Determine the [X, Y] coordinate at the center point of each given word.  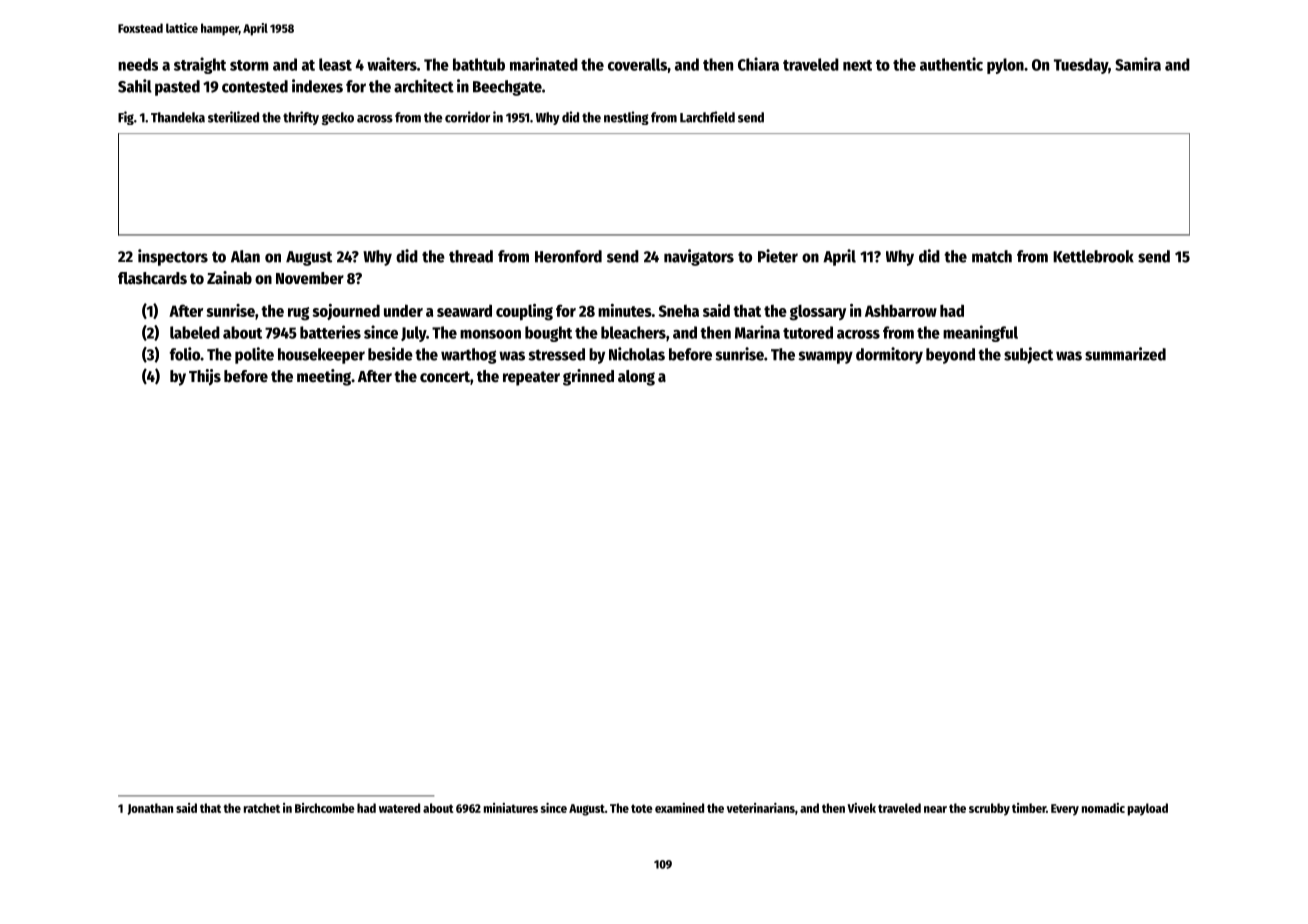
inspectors [173, 257]
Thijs [205, 377]
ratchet [262, 808]
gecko [338, 118]
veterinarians [761, 808]
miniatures [511, 808]
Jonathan [150, 809]
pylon [1005, 66]
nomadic [1103, 808]
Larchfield [707, 117]
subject [1028, 355]
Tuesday [1081, 66]
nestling [626, 118]
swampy [826, 357]
